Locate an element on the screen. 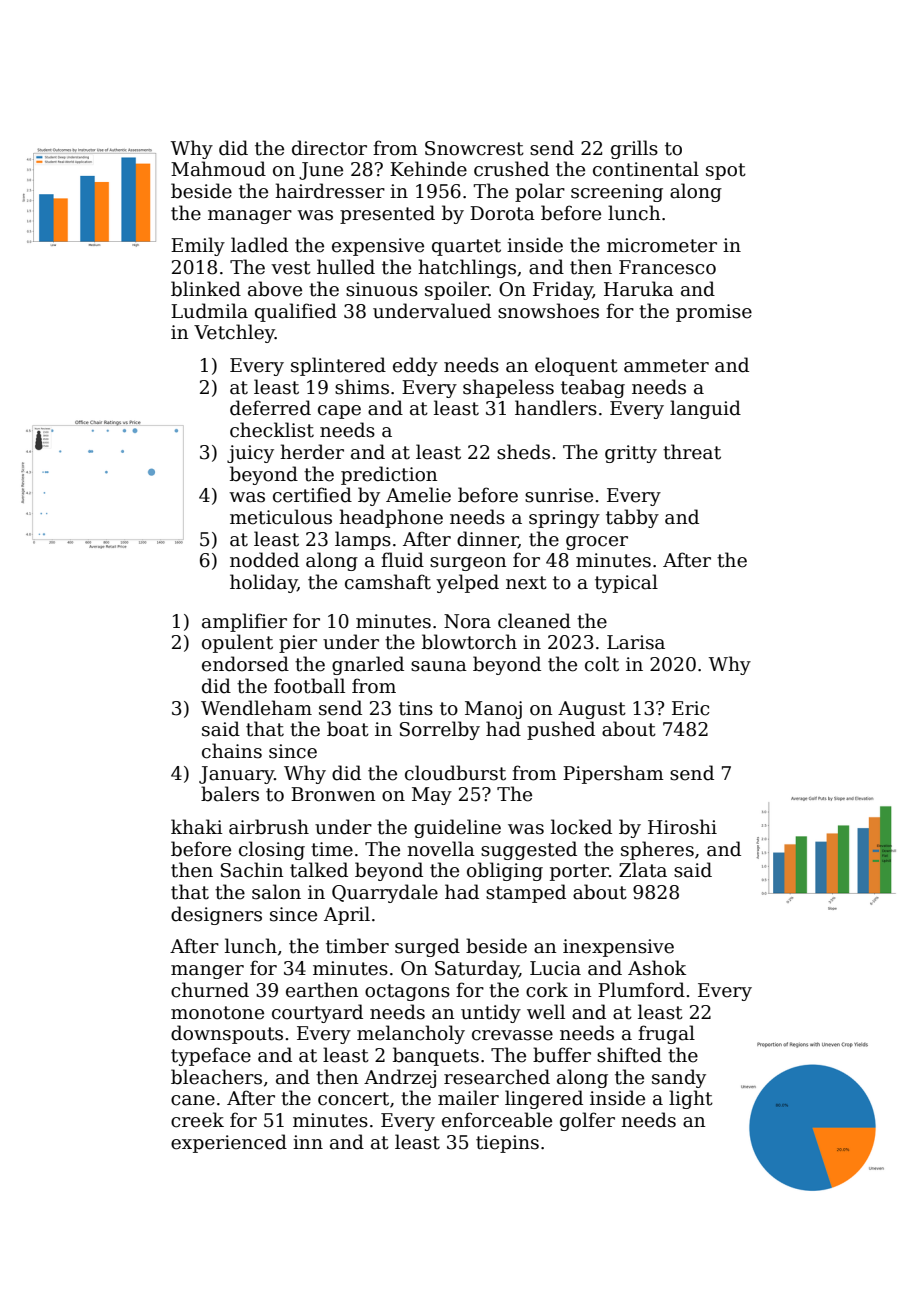 The image size is (924, 1311). threat is located at coordinates (692, 452).
